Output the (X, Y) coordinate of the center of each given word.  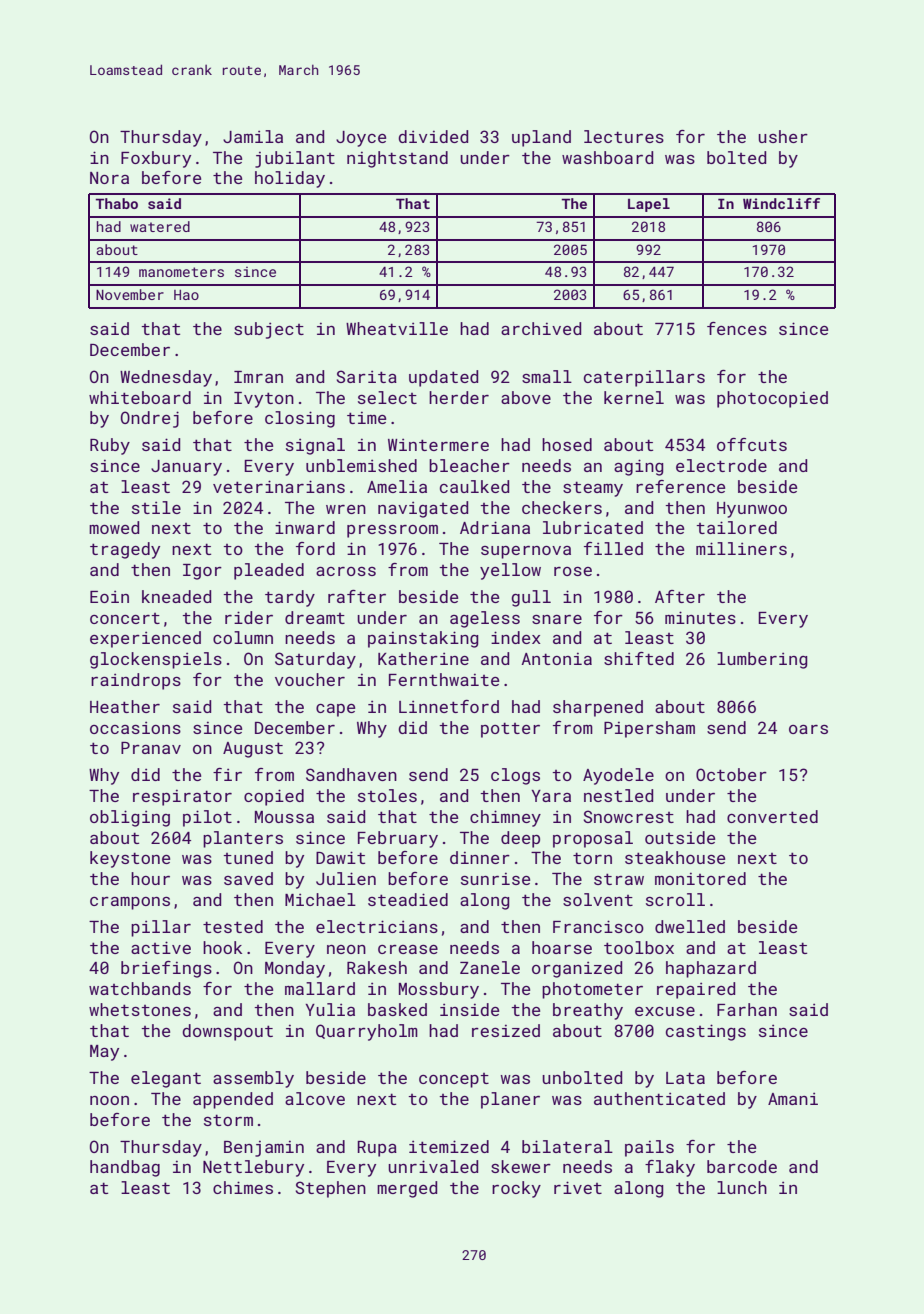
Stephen (331, 1189)
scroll (675, 899)
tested (233, 926)
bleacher (469, 465)
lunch (742, 1187)
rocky (516, 1189)
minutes (700, 617)
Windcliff (781, 203)
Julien (346, 878)
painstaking (423, 639)
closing (300, 419)
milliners (741, 548)
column (243, 637)
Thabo (116, 203)
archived (541, 328)
